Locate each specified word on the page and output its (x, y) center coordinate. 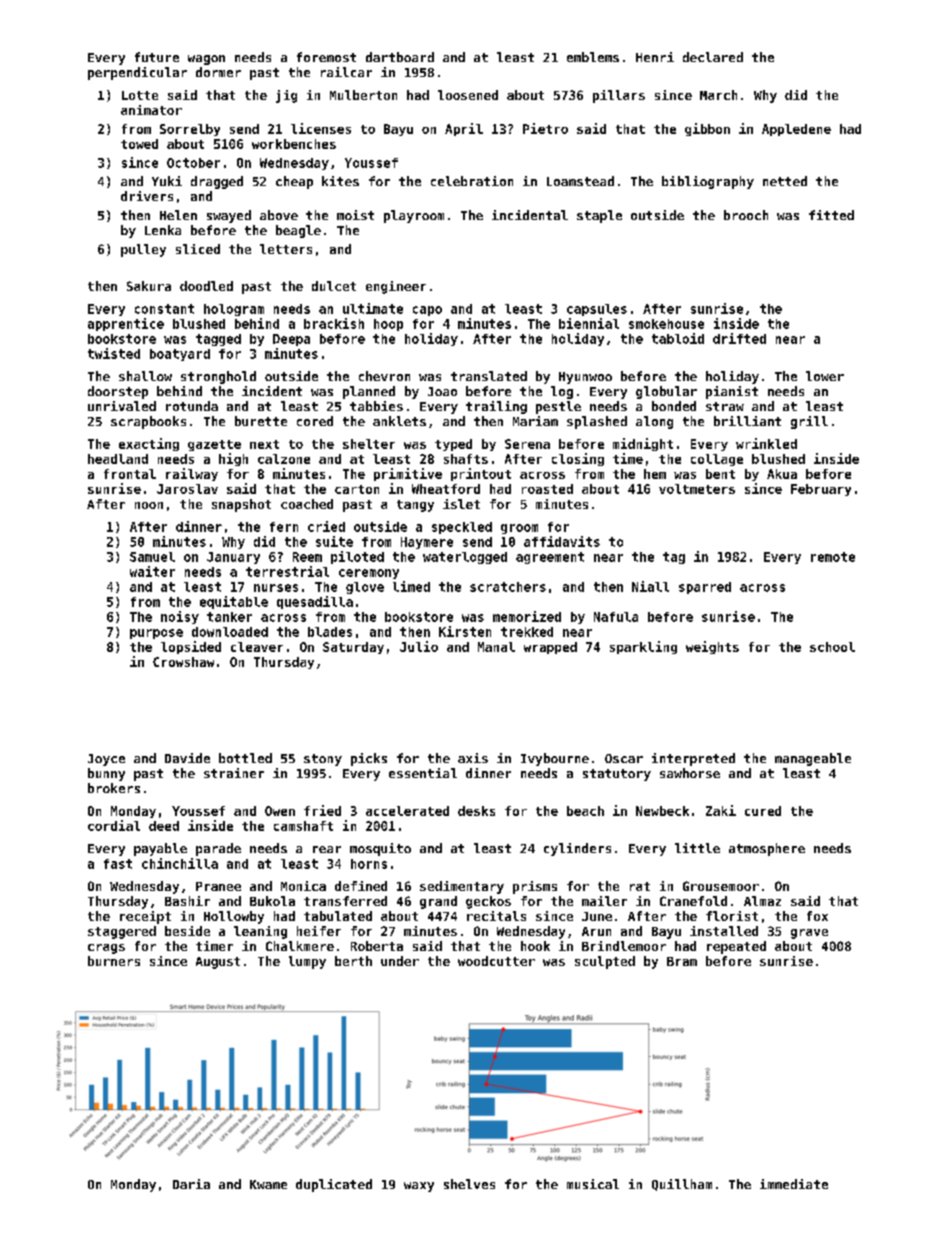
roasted (547, 489)
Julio (419, 646)
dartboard (400, 57)
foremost (326, 57)
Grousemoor (721, 886)
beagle (298, 231)
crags (106, 949)
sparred (705, 588)
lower (825, 376)
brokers (114, 788)
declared (713, 57)
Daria (191, 1184)
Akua (782, 474)
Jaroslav (187, 489)
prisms (535, 887)
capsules (597, 310)
